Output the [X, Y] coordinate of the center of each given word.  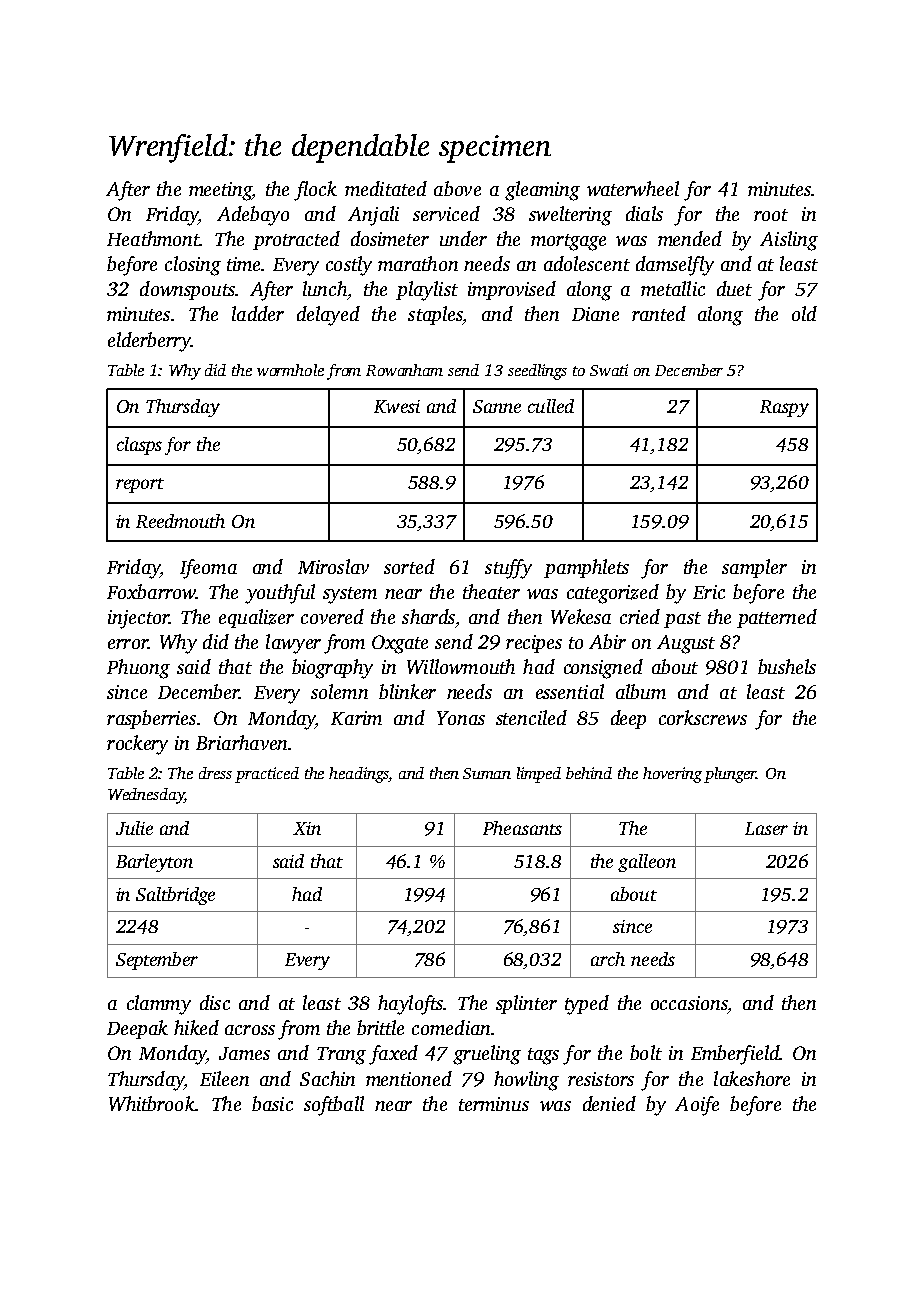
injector [138, 619]
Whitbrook [152, 1103]
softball [334, 1106]
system [350, 595]
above [457, 188]
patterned [777, 618]
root [771, 215]
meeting [220, 191]
